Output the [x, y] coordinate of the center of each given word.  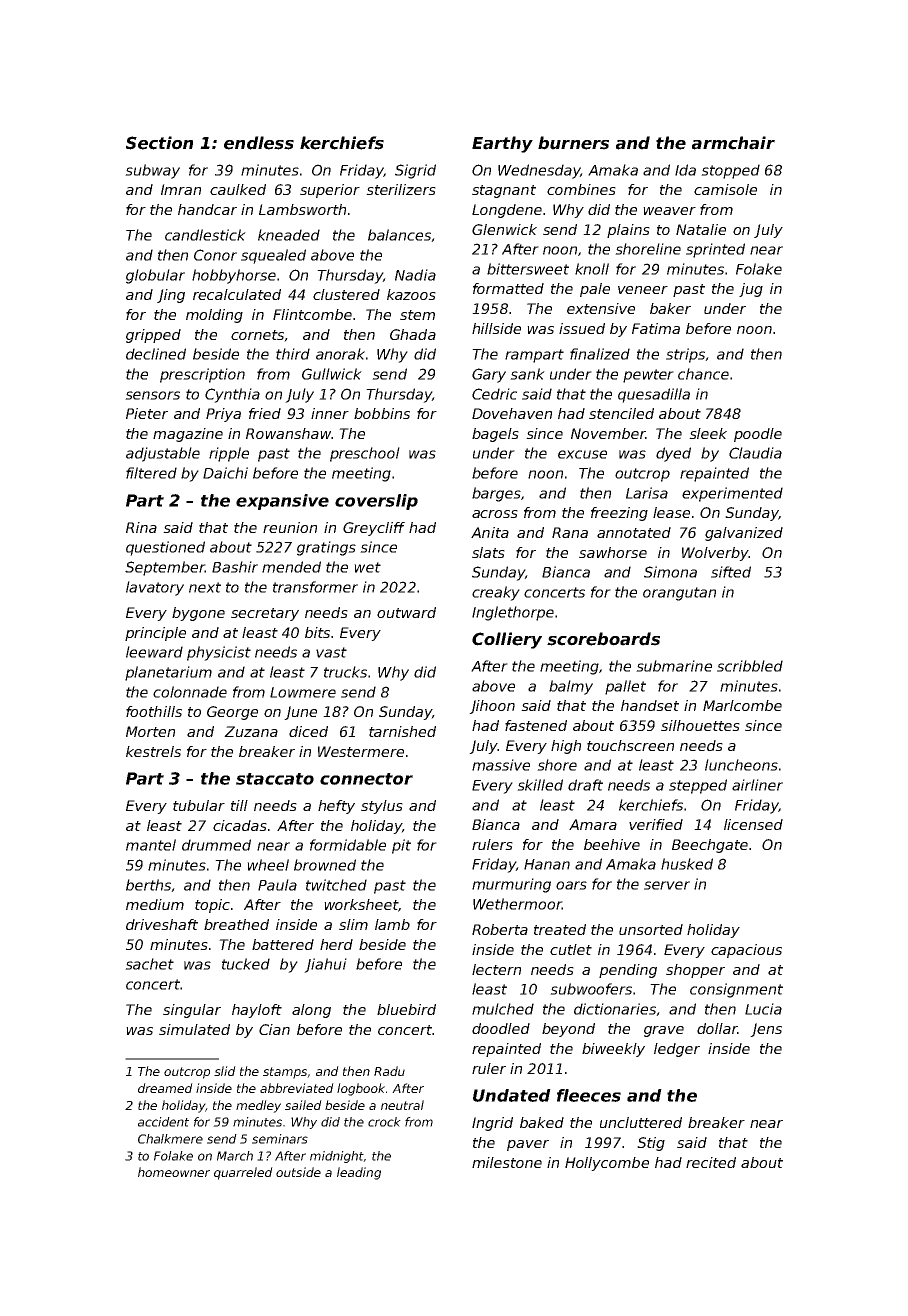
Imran [181, 189]
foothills [154, 711]
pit [401, 846]
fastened [536, 725]
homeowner [174, 1172]
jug [751, 290]
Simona [670, 572]
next [205, 587]
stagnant [504, 191]
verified [656, 824]
